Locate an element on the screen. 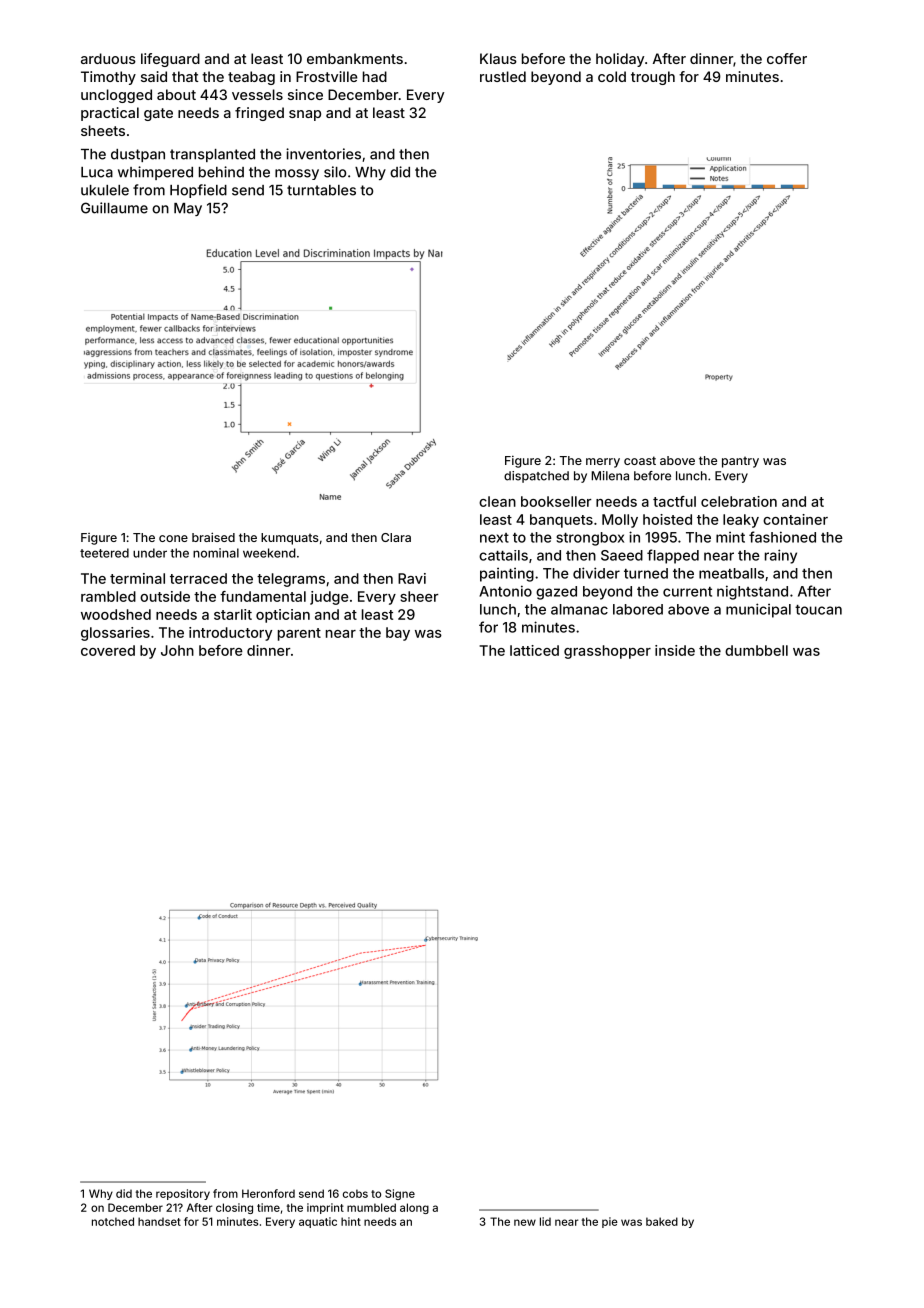  municipal is located at coordinates (758, 610).
